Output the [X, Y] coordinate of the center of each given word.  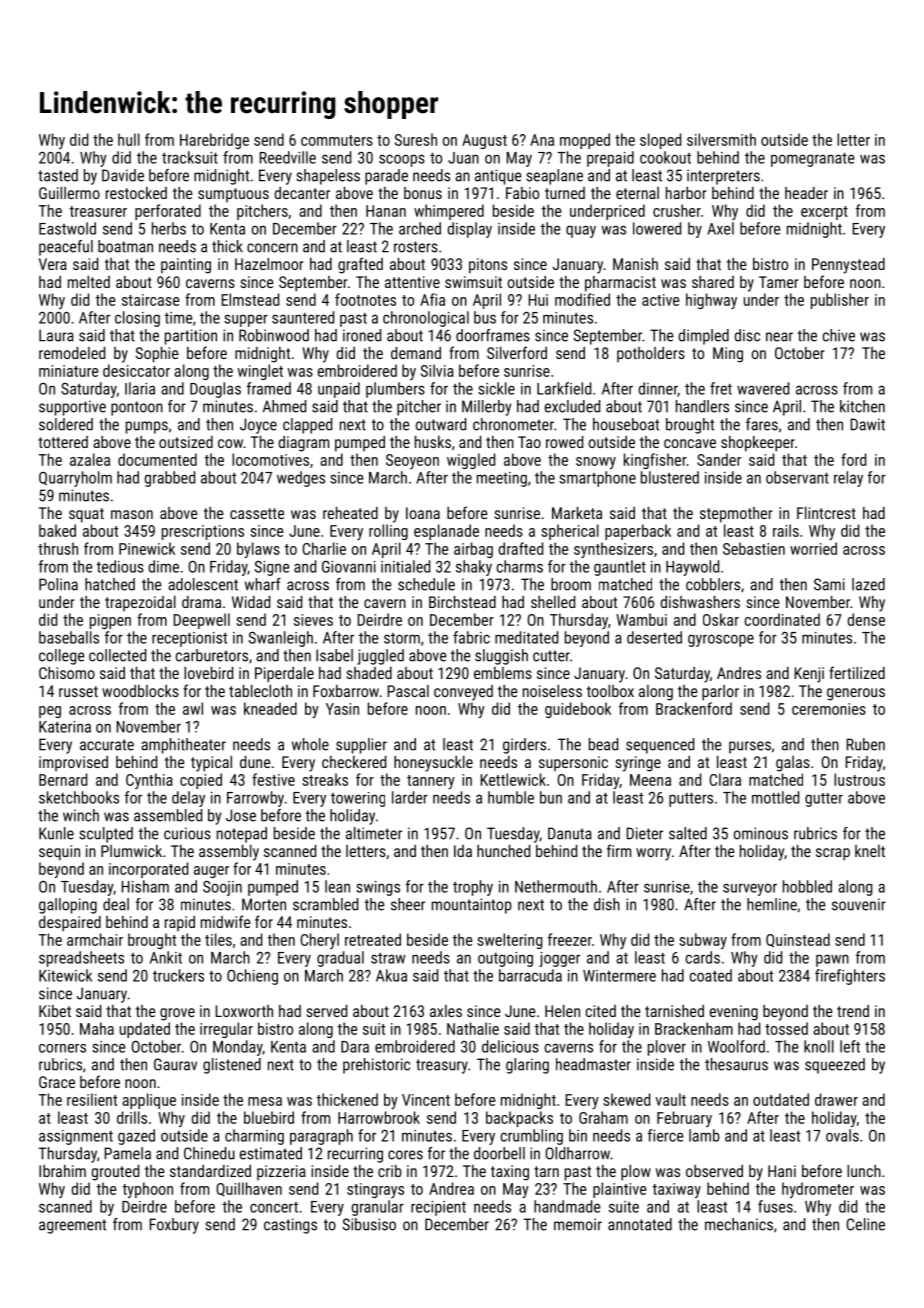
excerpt [824, 213]
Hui [538, 300]
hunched [503, 851]
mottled [775, 797]
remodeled [72, 353]
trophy [473, 888]
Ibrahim [62, 1171]
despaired [70, 924]
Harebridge [214, 141]
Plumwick [131, 851]
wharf [263, 584]
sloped [660, 141]
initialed [405, 566]
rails [786, 530]
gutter [824, 800]
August [484, 141]
